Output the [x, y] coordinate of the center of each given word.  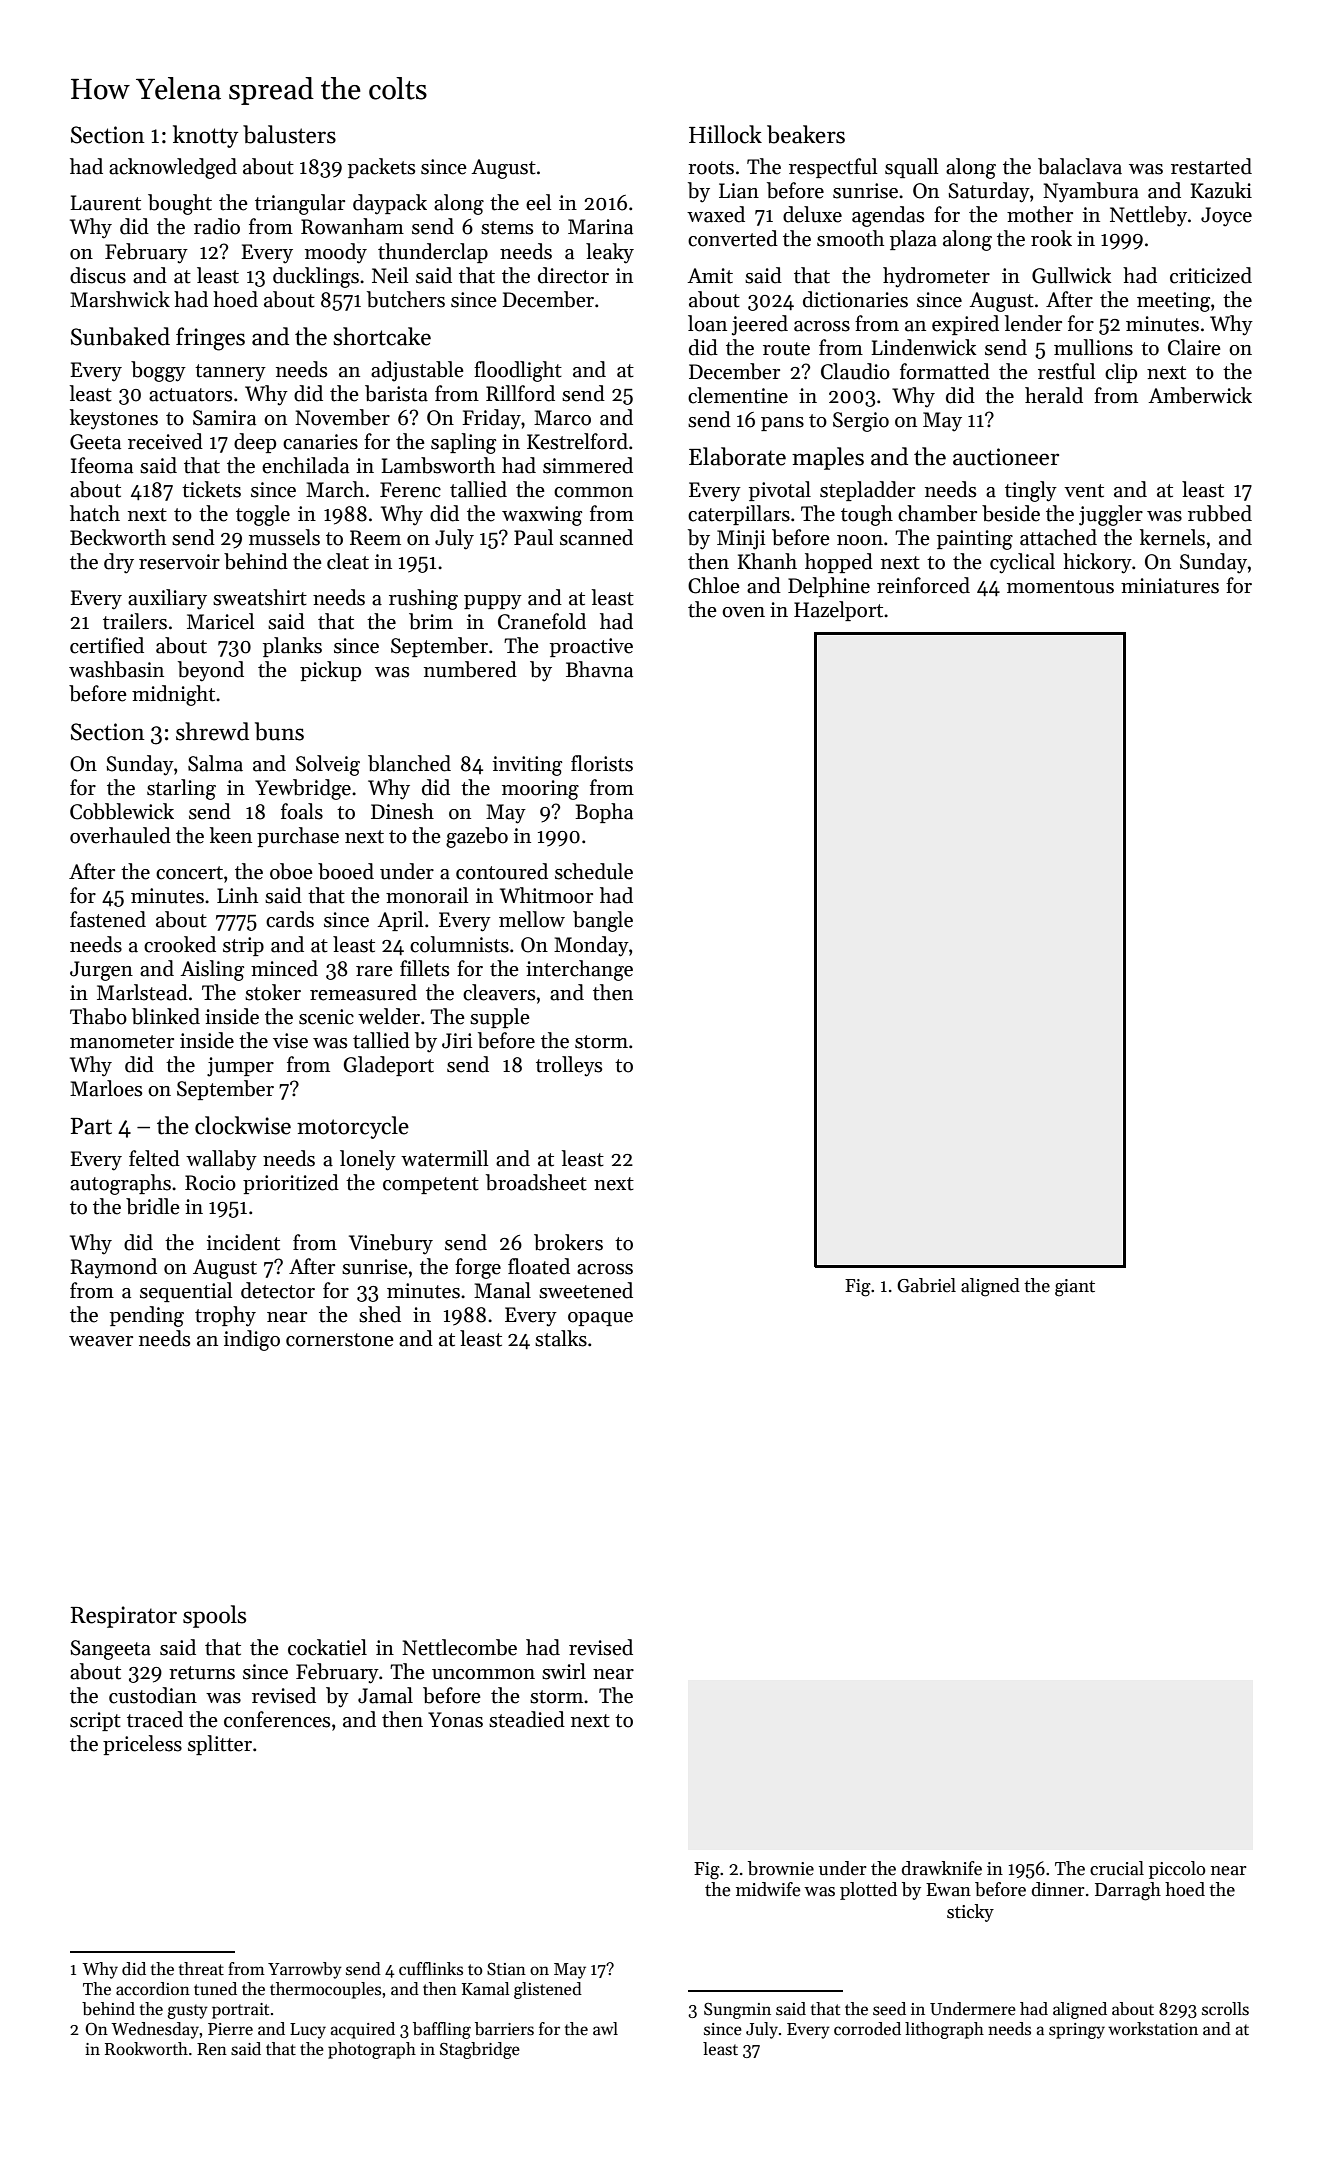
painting [975, 540]
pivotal [780, 491]
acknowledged [173, 168]
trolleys [569, 1066]
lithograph [944, 2030]
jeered [760, 325]
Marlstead [142, 992]
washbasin [116, 669]
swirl [564, 1671]
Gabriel [926, 1285]
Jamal [385, 1695]
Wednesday [155, 2030]
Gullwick [1071, 275]
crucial [1117, 1868]
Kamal [486, 1989]
